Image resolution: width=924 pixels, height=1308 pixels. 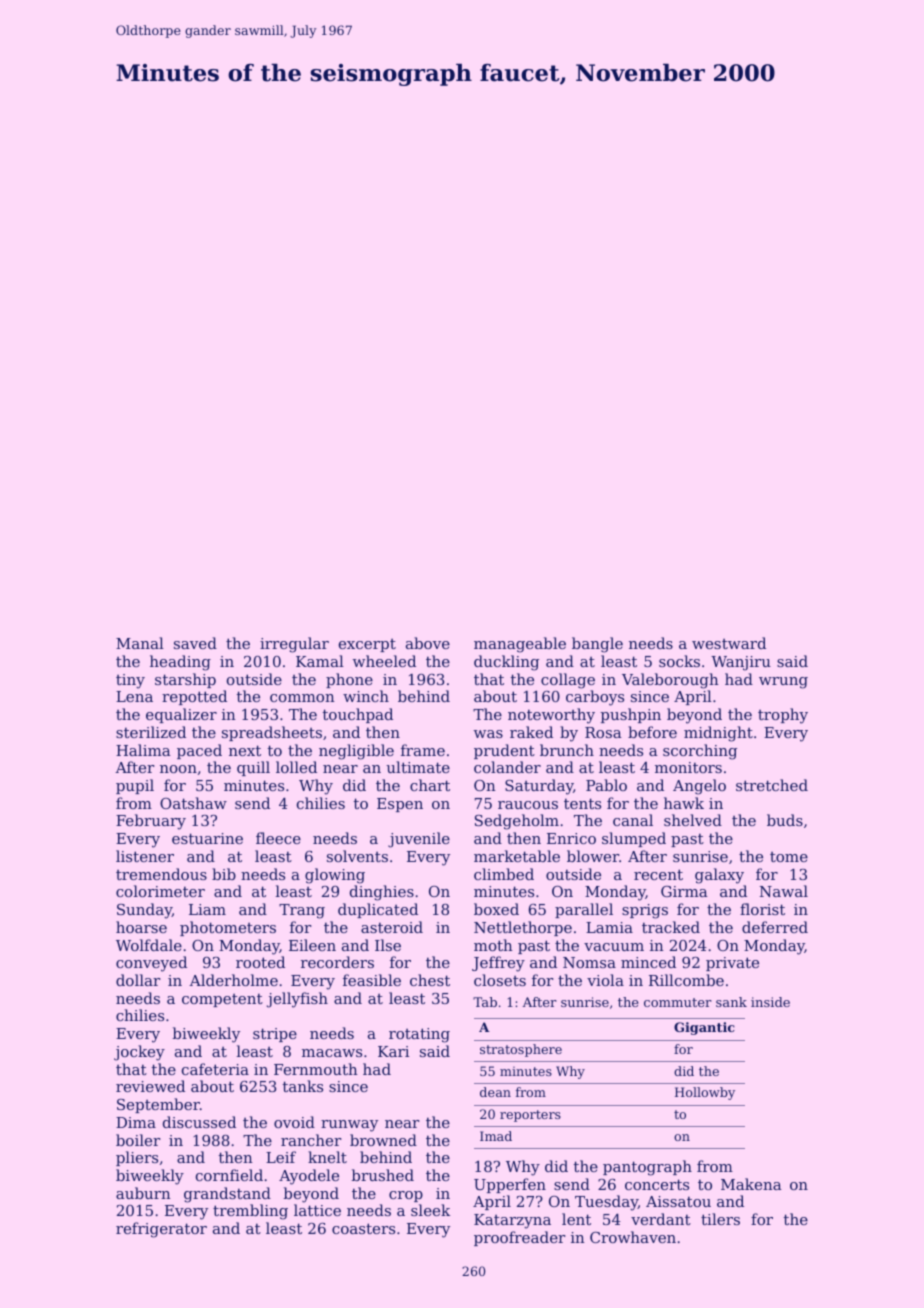 I want to click on noteworthy, so click(x=551, y=716).
